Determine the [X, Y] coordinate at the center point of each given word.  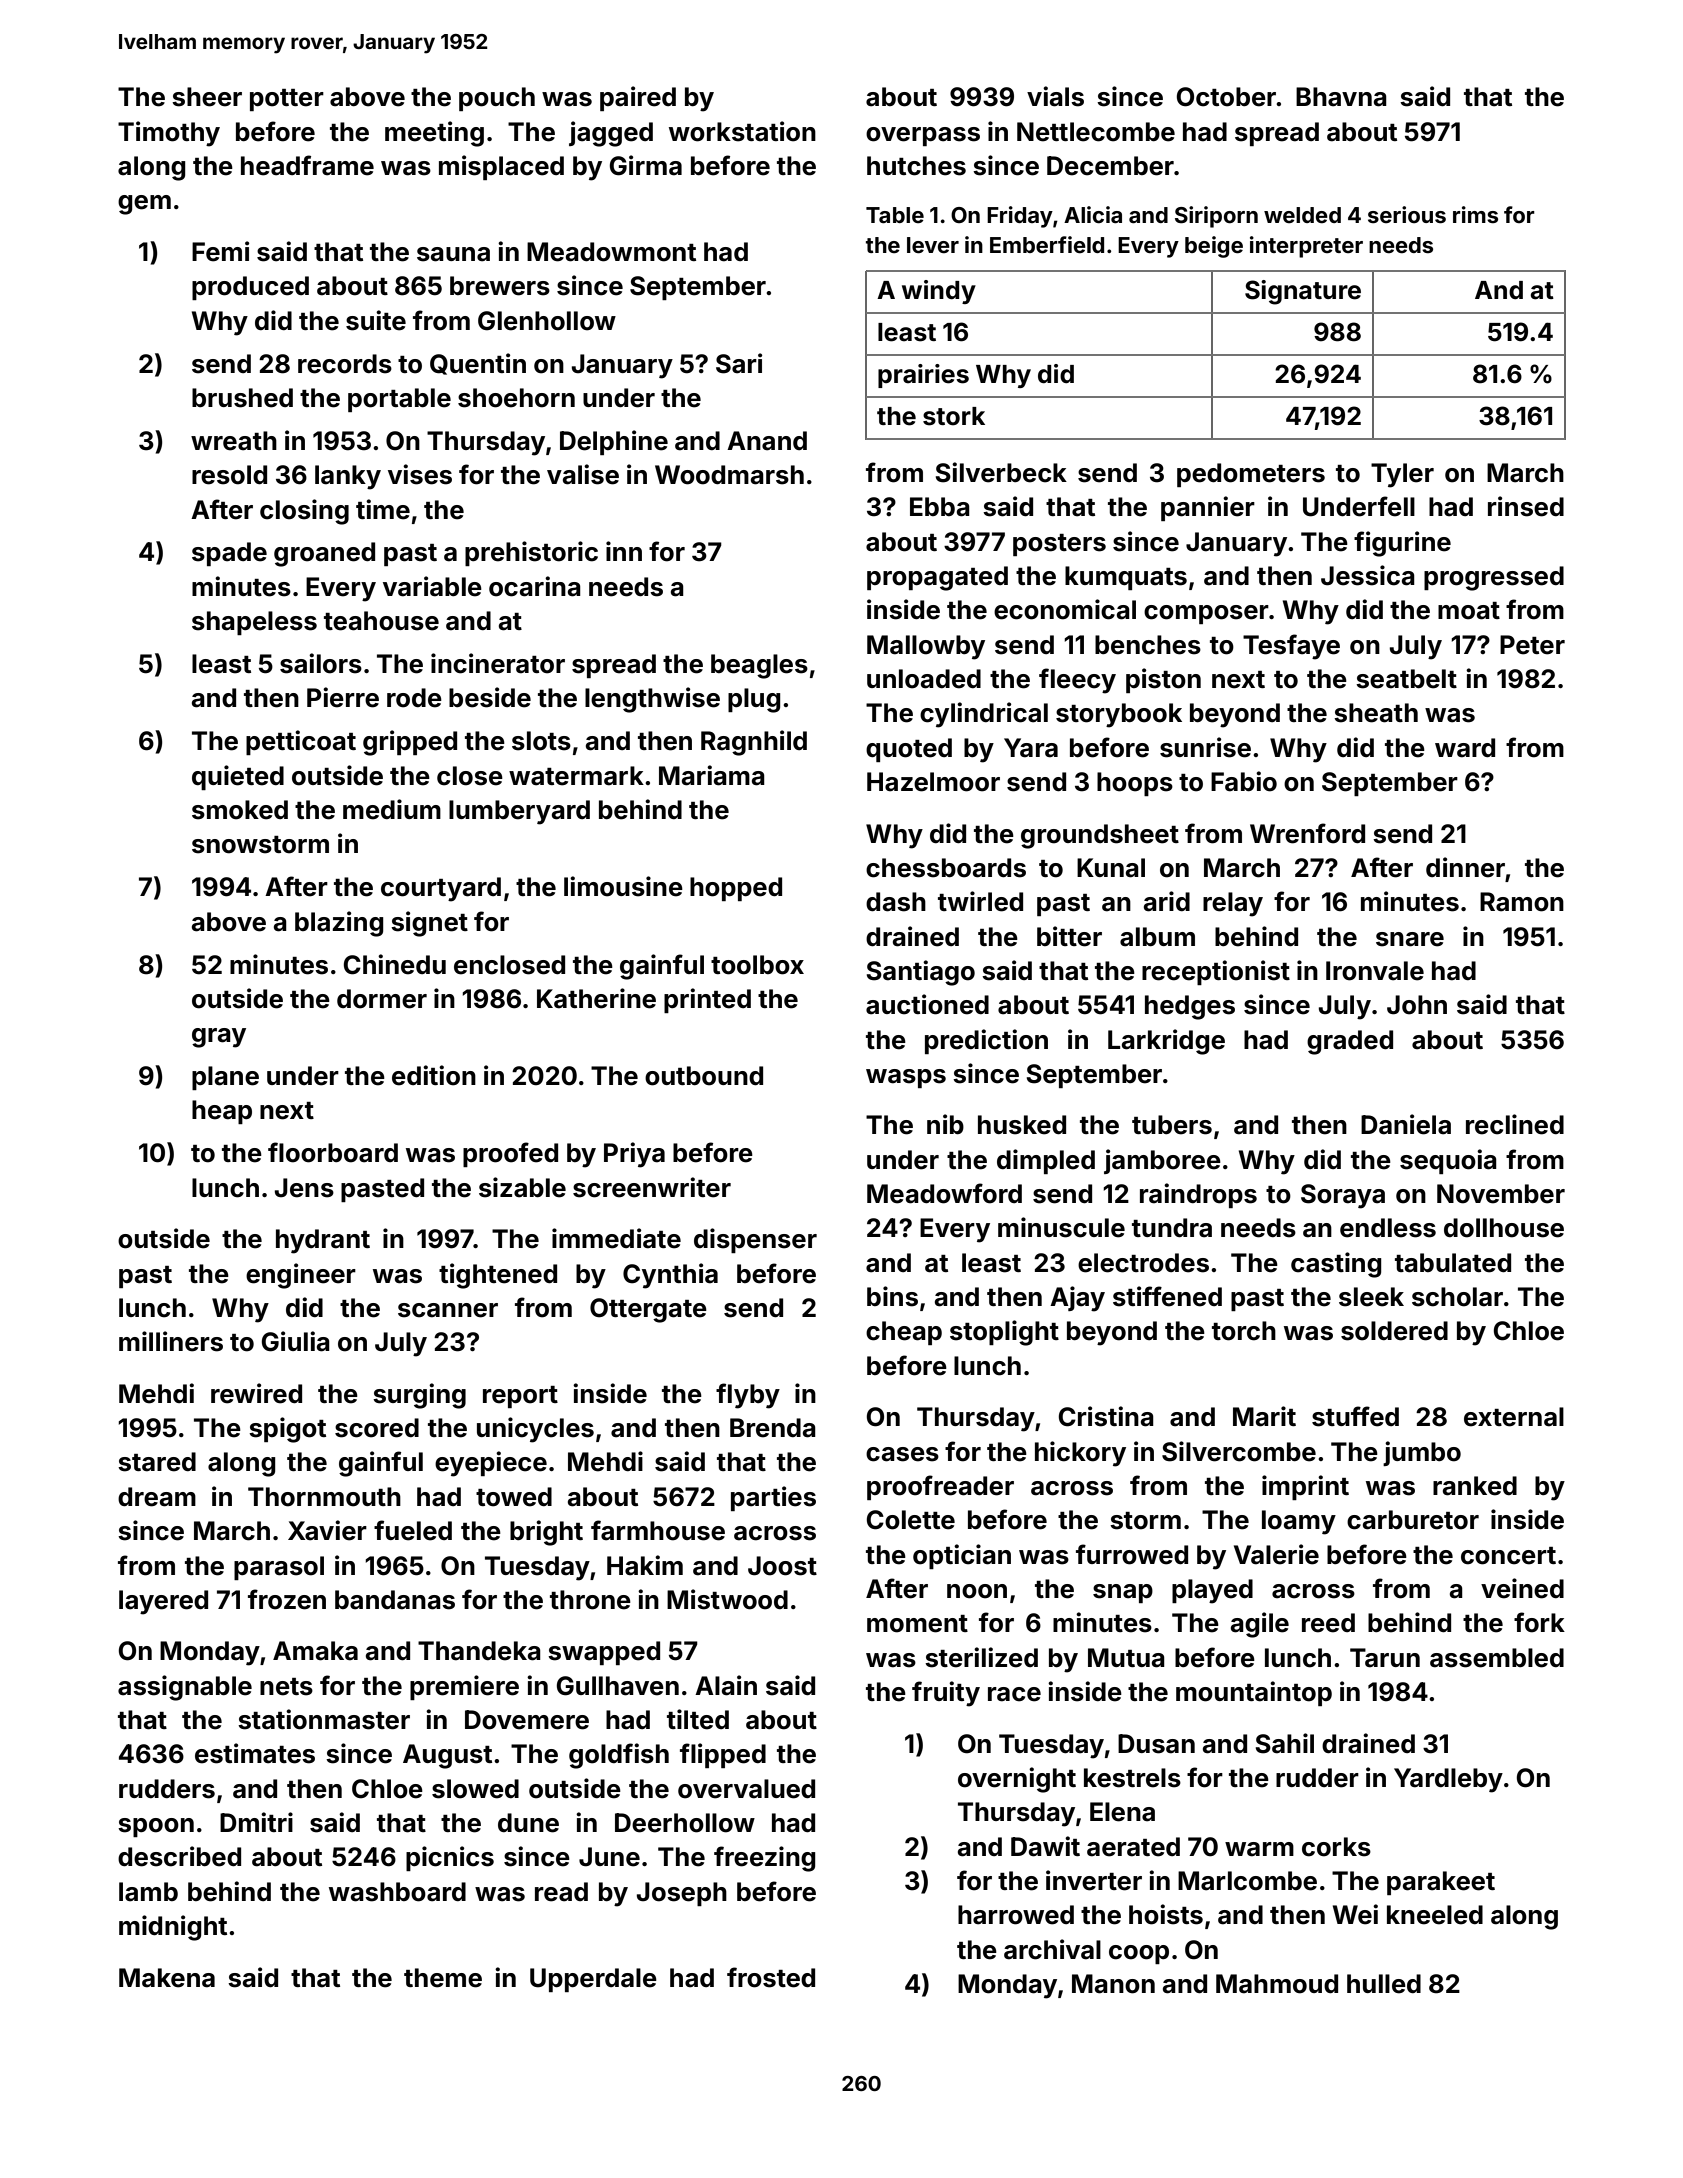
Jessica [1368, 575]
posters [1059, 545]
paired [638, 98]
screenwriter [652, 1187]
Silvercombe [1239, 1451]
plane [225, 1078]
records [345, 364]
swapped [604, 1653]
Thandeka [479, 1651]
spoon [156, 1827]
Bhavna [1341, 97]
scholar [1457, 1297]
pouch [497, 99]
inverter [1094, 1880]
